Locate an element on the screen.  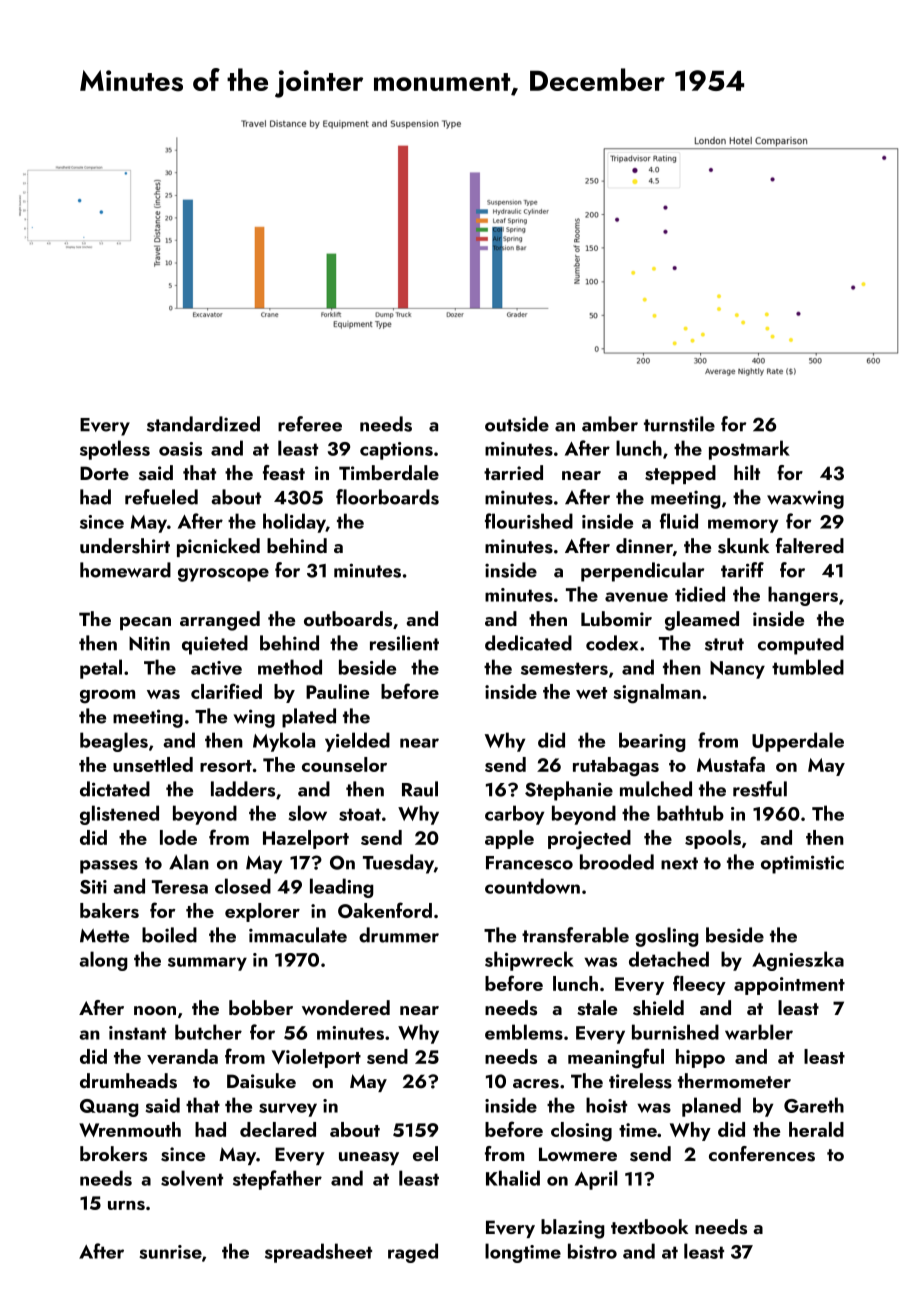
hilt is located at coordinates (747, 472).
